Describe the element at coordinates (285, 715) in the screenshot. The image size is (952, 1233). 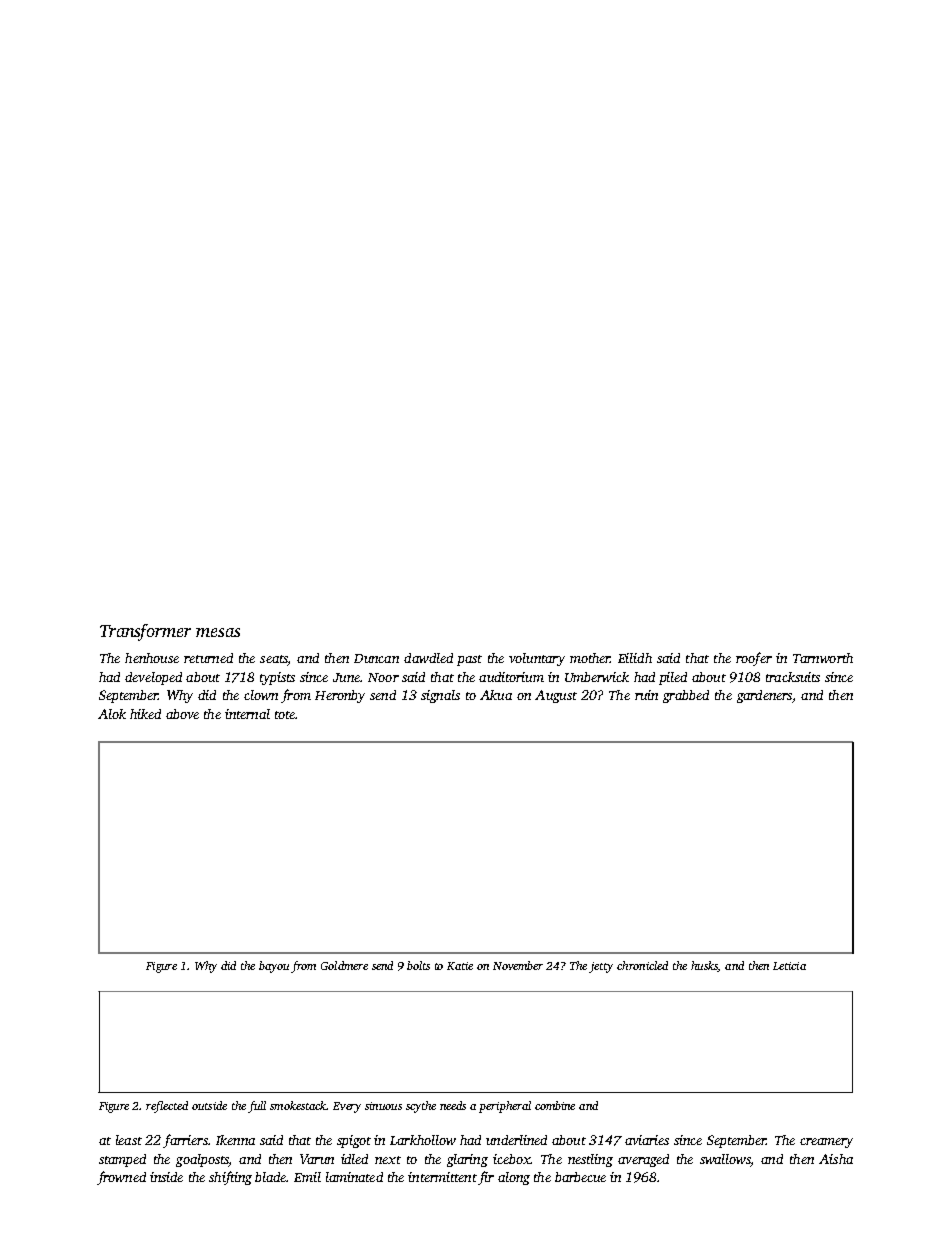
I see `tote` at that location.
